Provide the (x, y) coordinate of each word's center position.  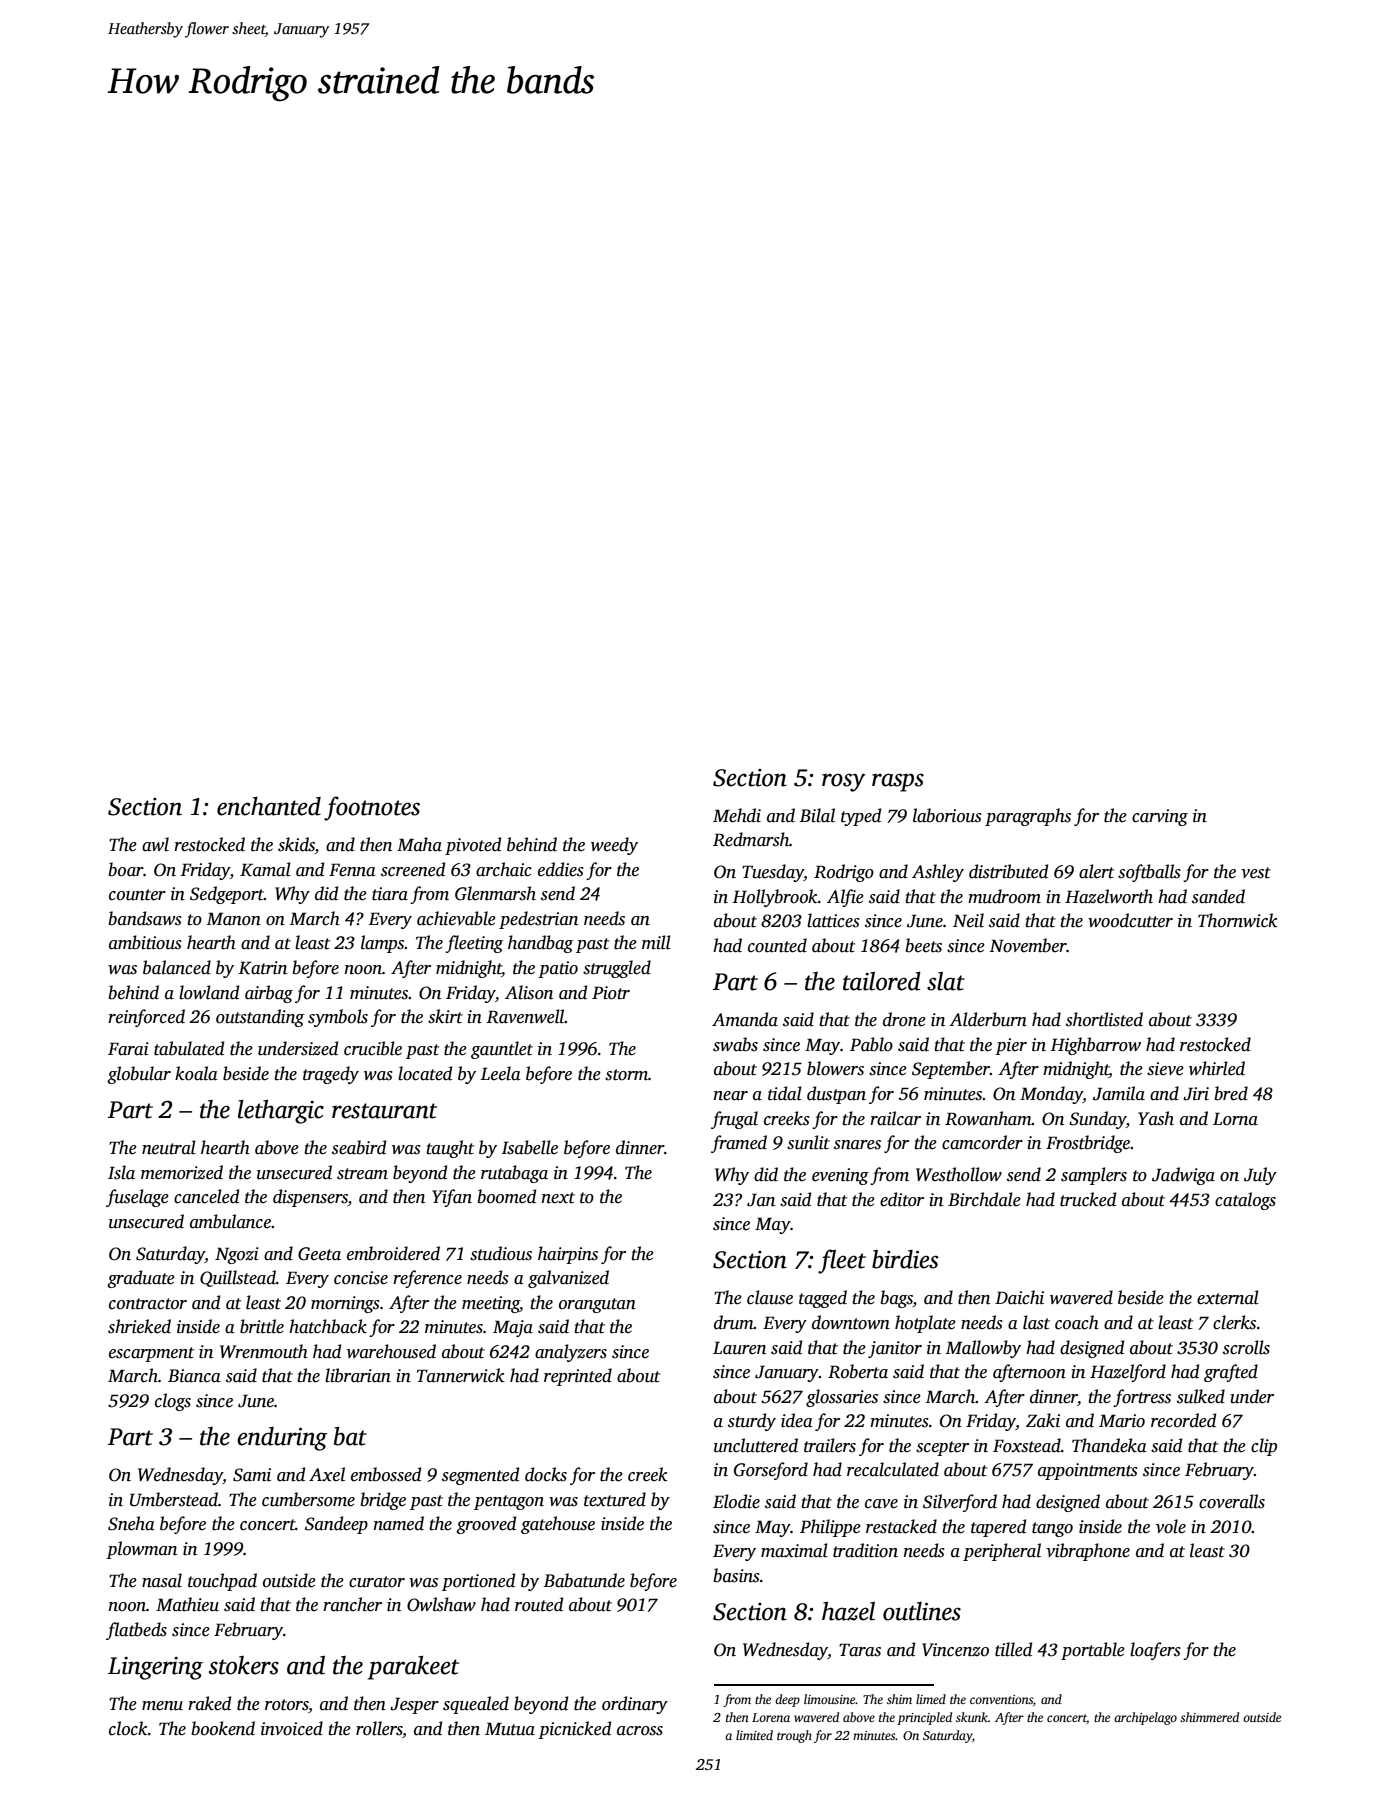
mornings (345, 1304)
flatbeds (136, 1631)
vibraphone (1088, 1552)
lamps (383, 944)
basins (737, 1575)
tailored (882, 981)
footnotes (372, 808)
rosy (843, 782)
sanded (1218, 896)
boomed (507, 1196)
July (1260, 1176)
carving (1160, 817)
